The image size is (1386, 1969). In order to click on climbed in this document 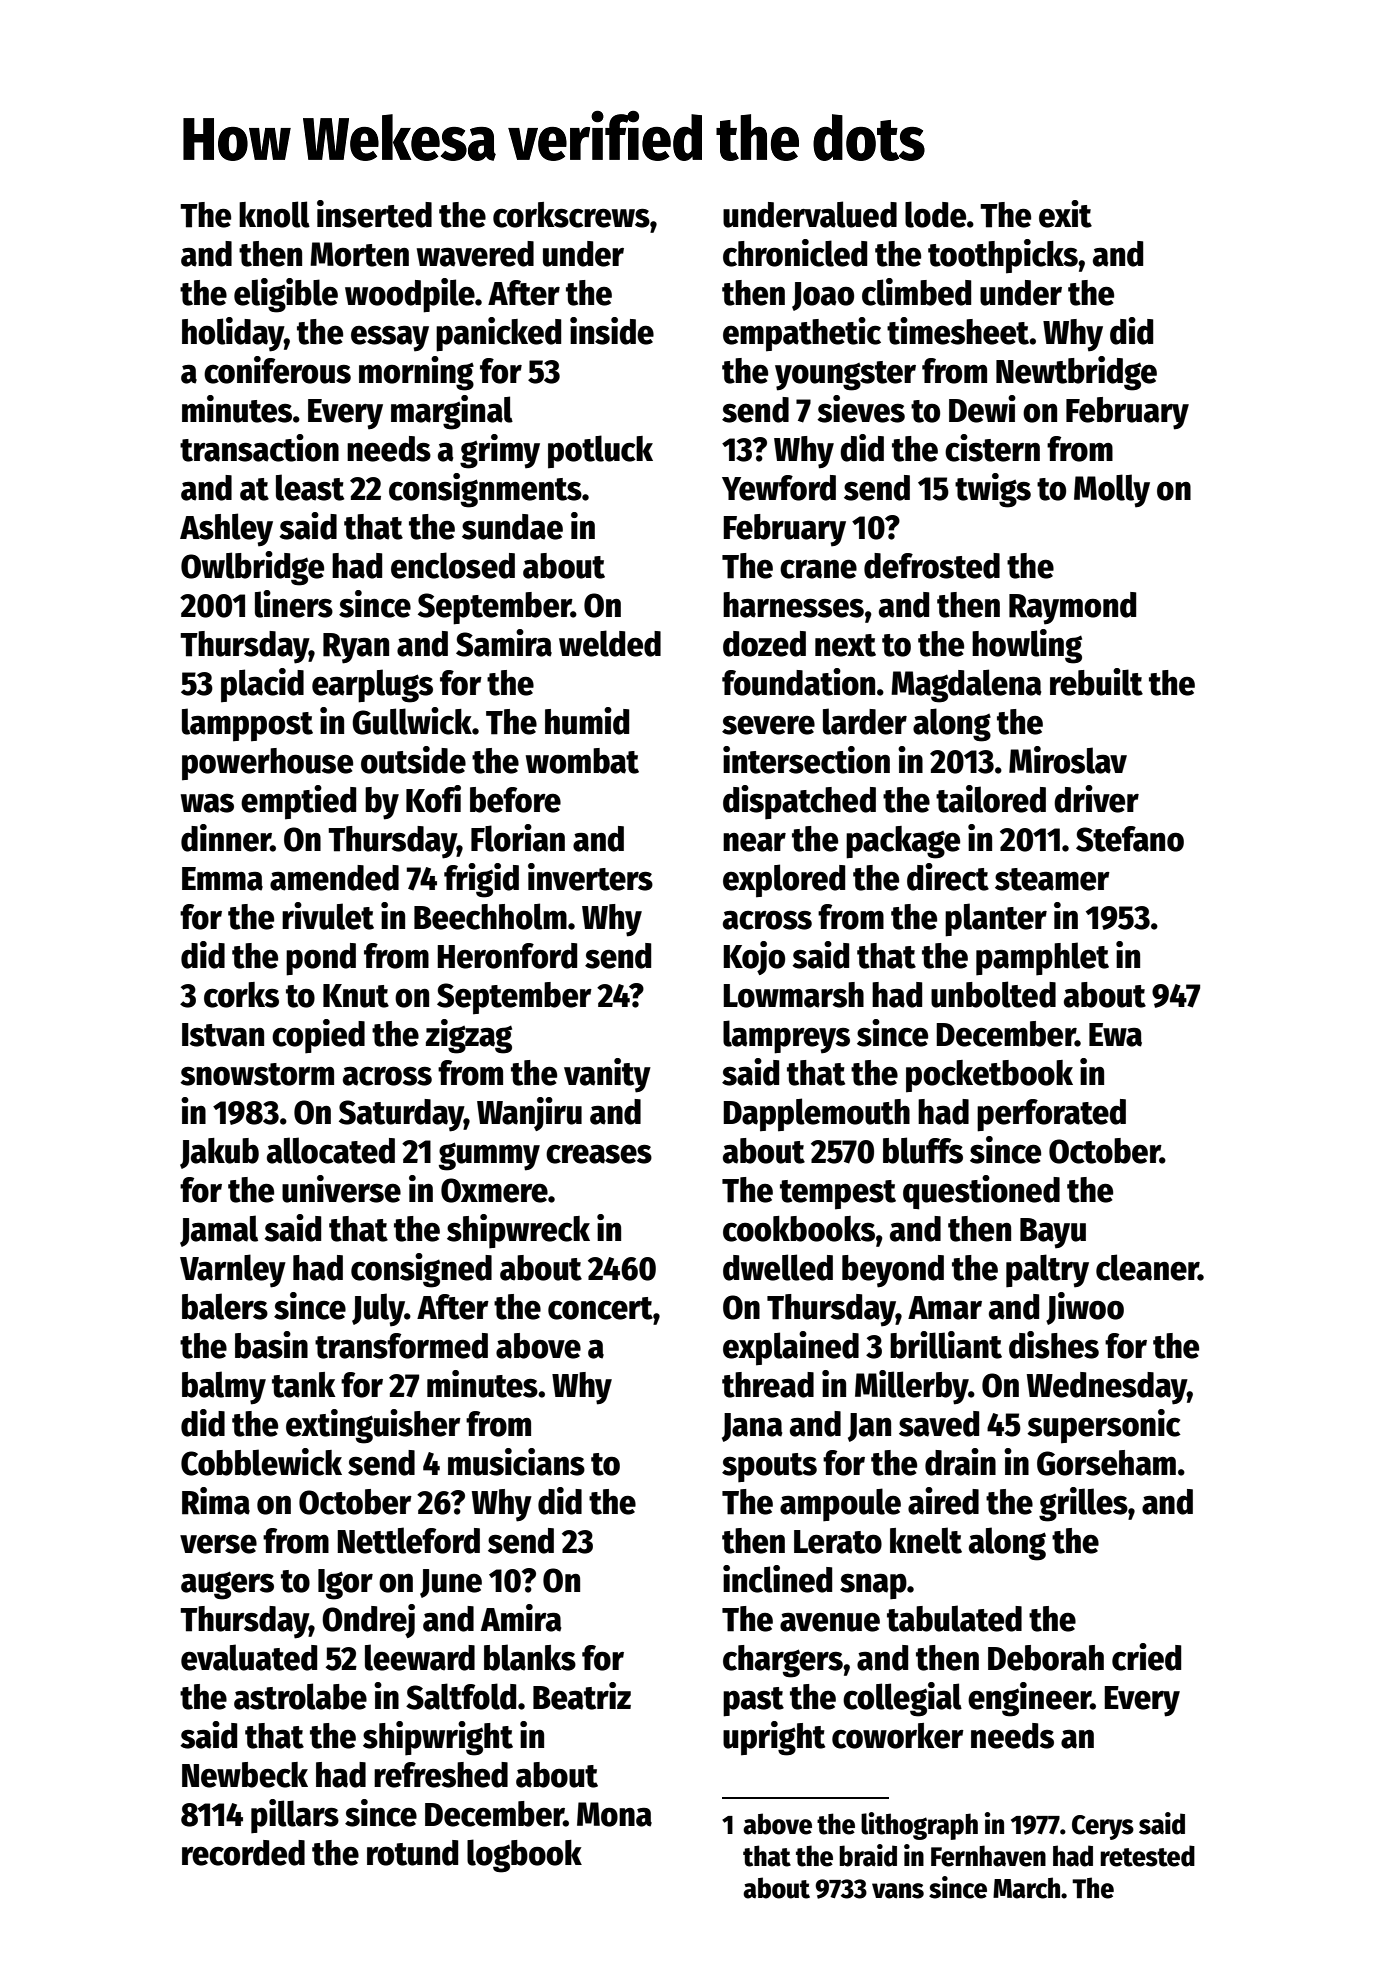, I will do `click(916, 292)`.
